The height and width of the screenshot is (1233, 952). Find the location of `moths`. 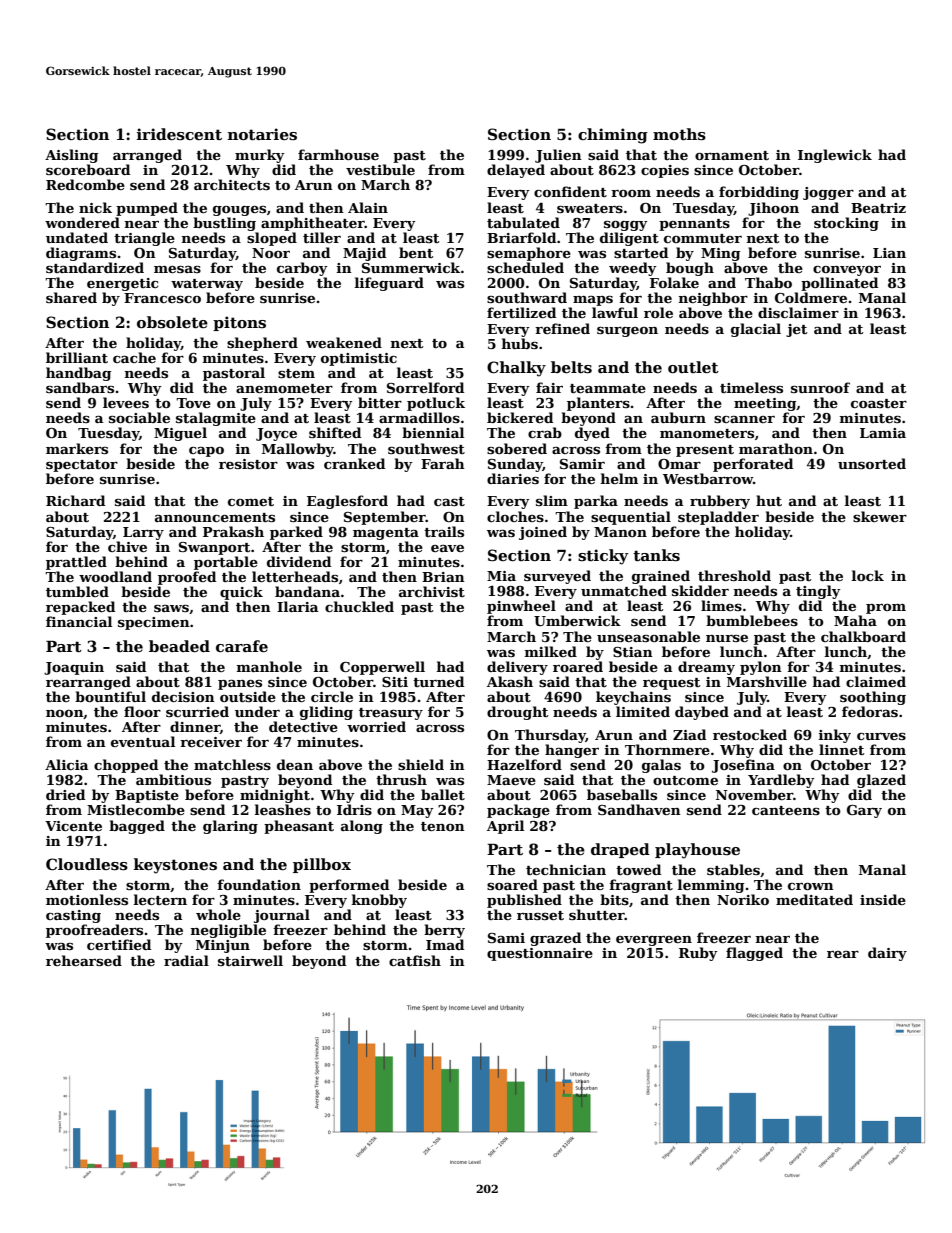

moths is located at coordinates (679, 134).
